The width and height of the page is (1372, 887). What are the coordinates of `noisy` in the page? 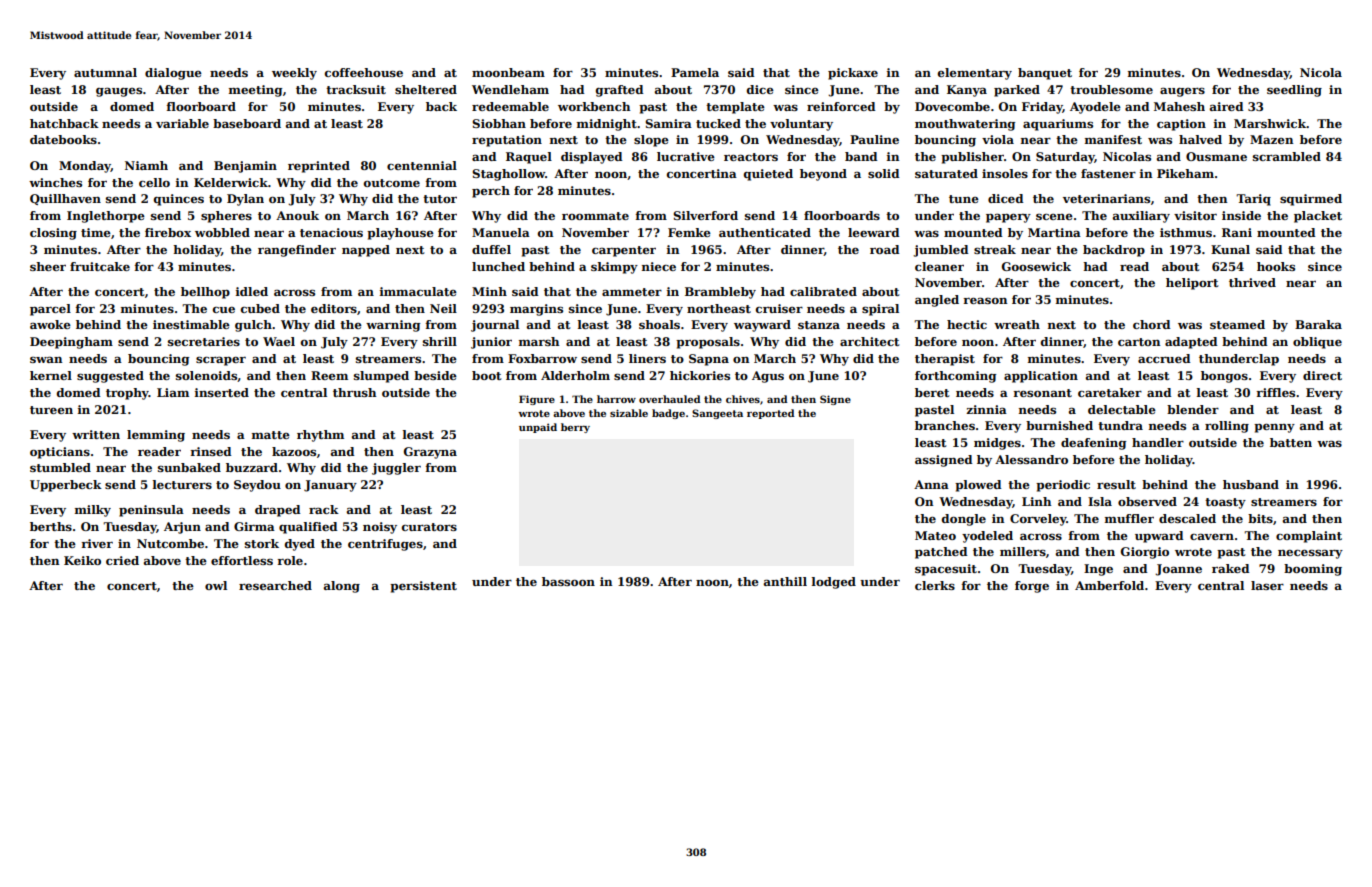 It's located at (380, 528).
